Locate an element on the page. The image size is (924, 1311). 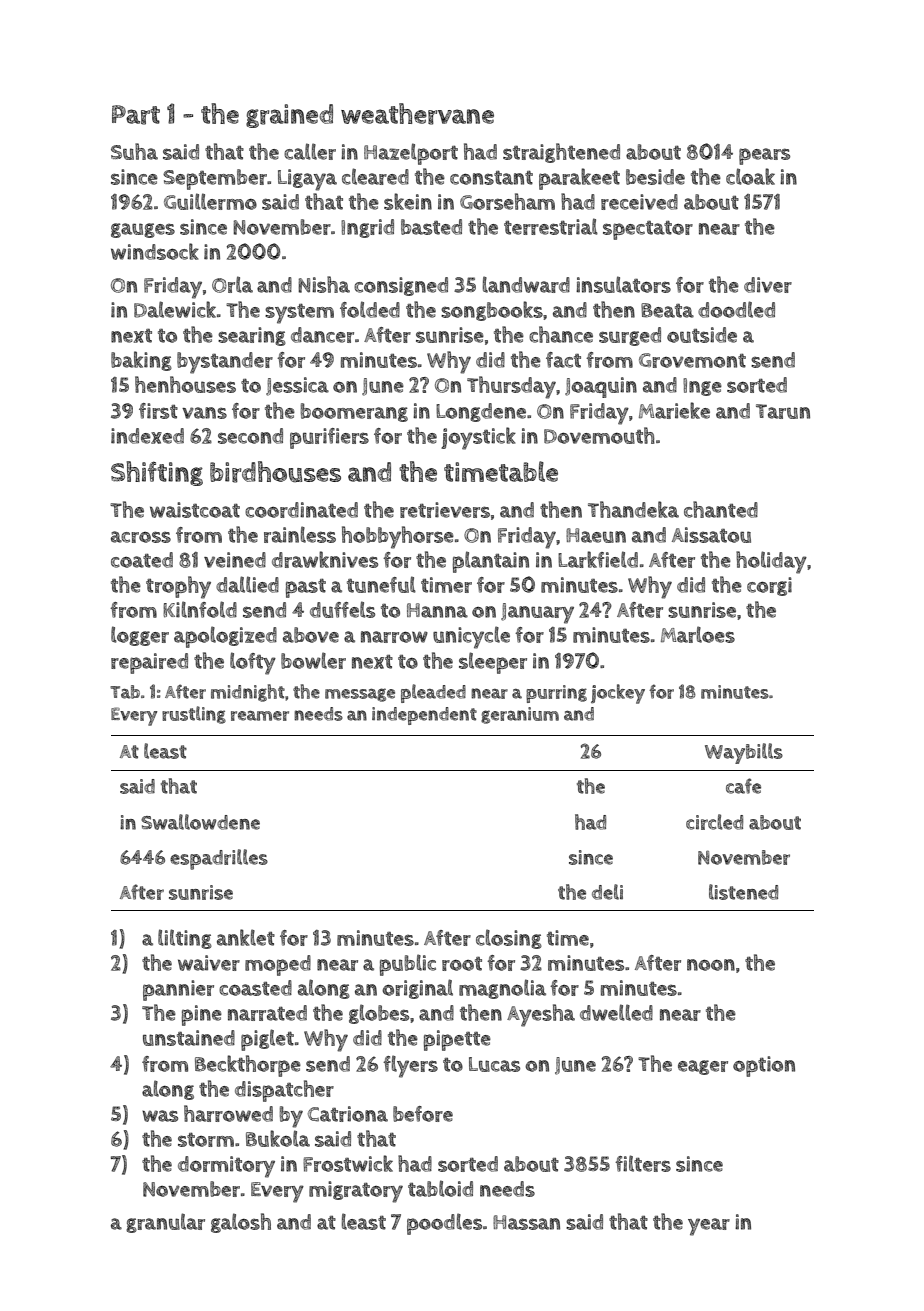
Waybills is located at coordinates (744, 753).
